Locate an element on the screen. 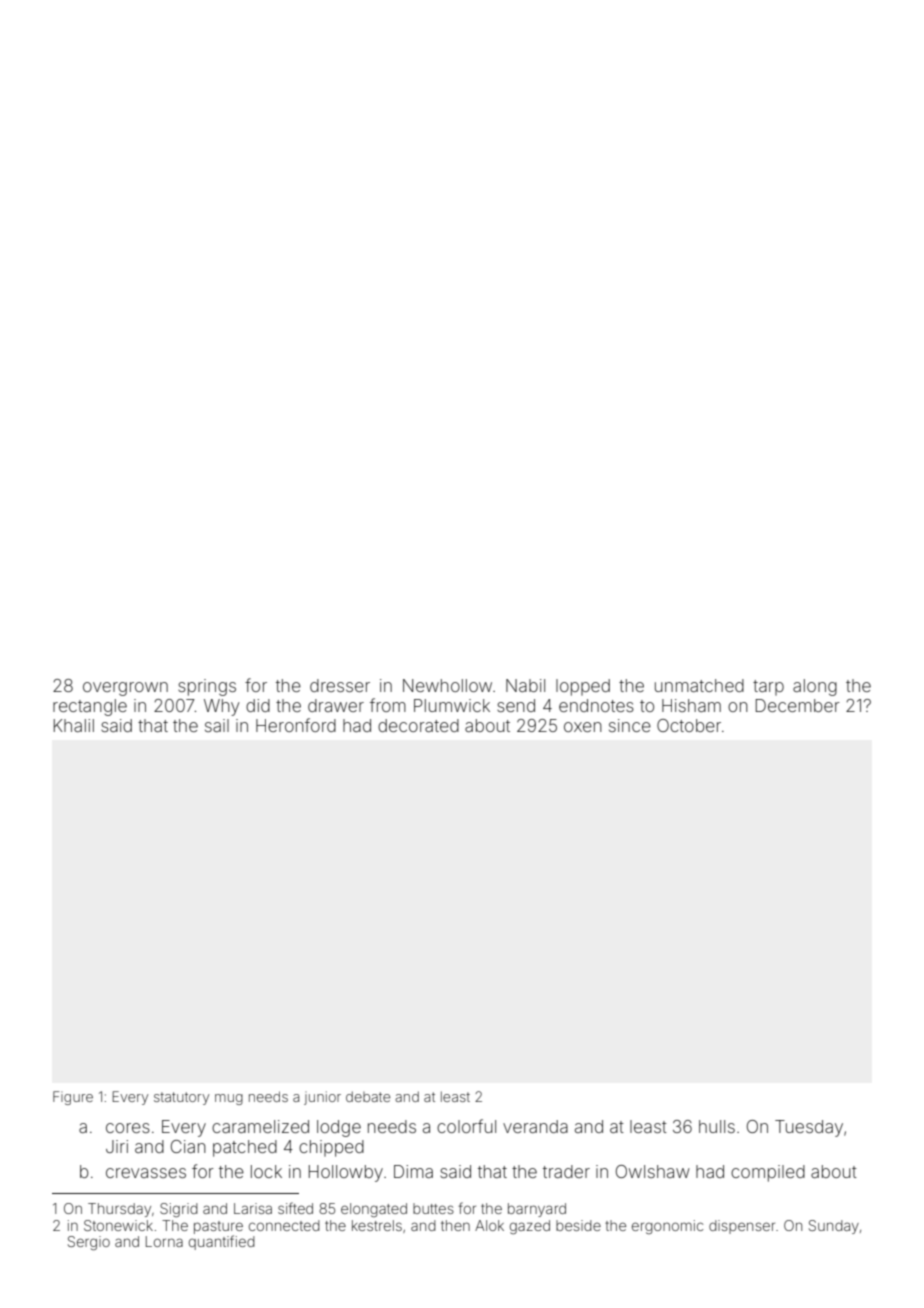 The height and width of the screenshot is (1308, 924). sail is located at coordinates (217, 725).
